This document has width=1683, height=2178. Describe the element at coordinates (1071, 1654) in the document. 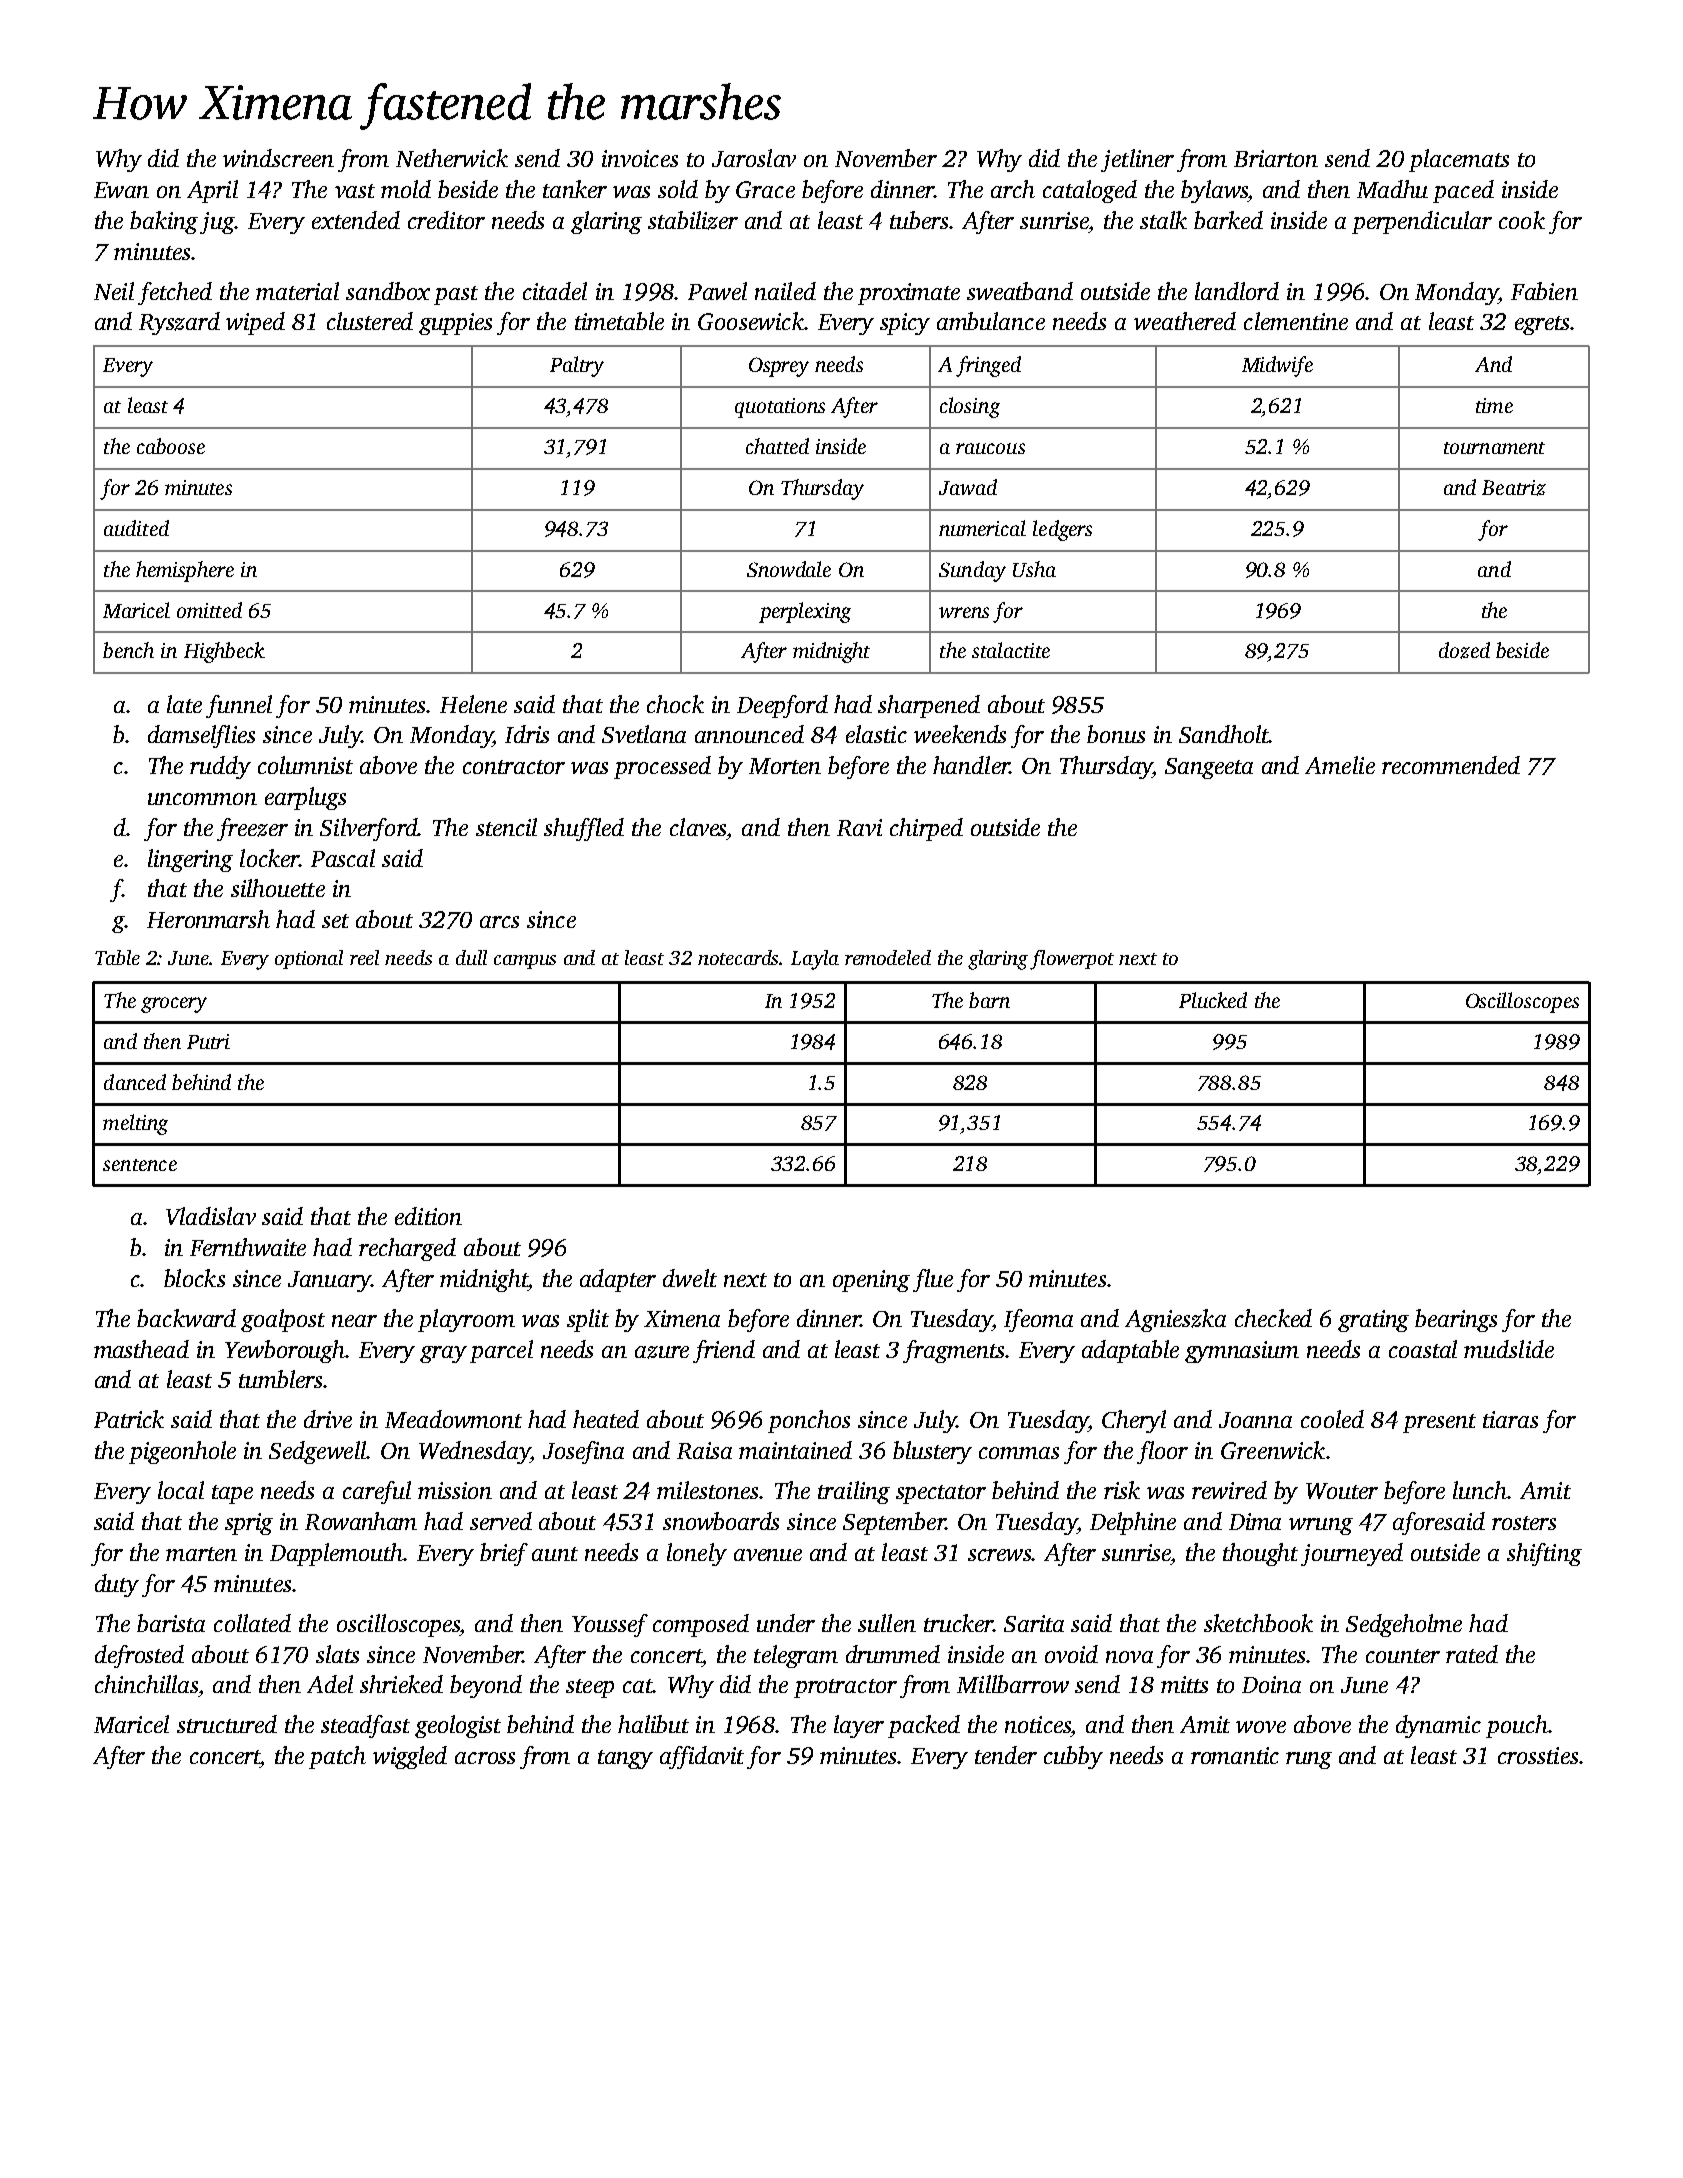

I see `ovoid` at that location.
